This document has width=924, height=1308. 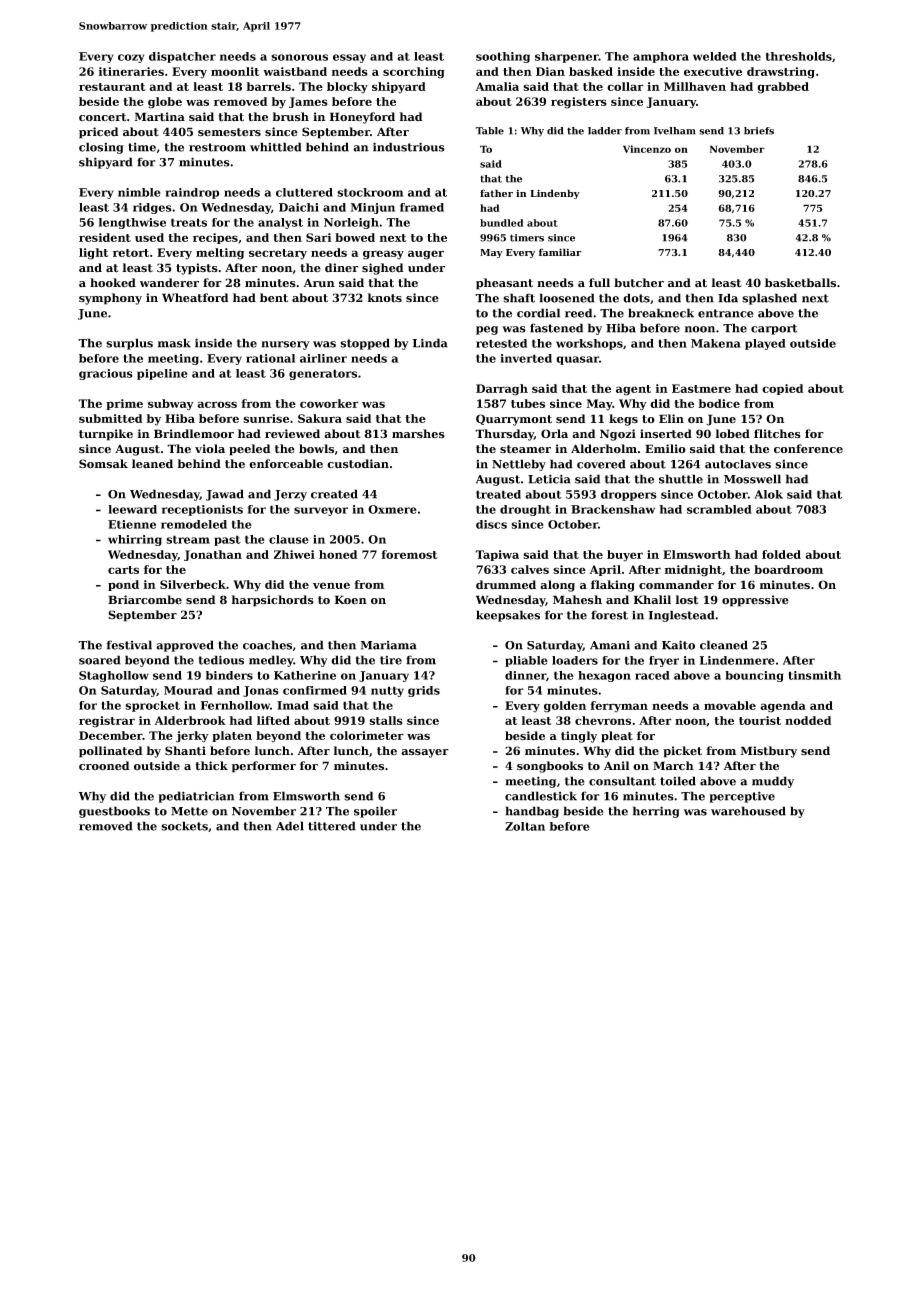 I want to click on restaurant, so click(x=112, y=87).
